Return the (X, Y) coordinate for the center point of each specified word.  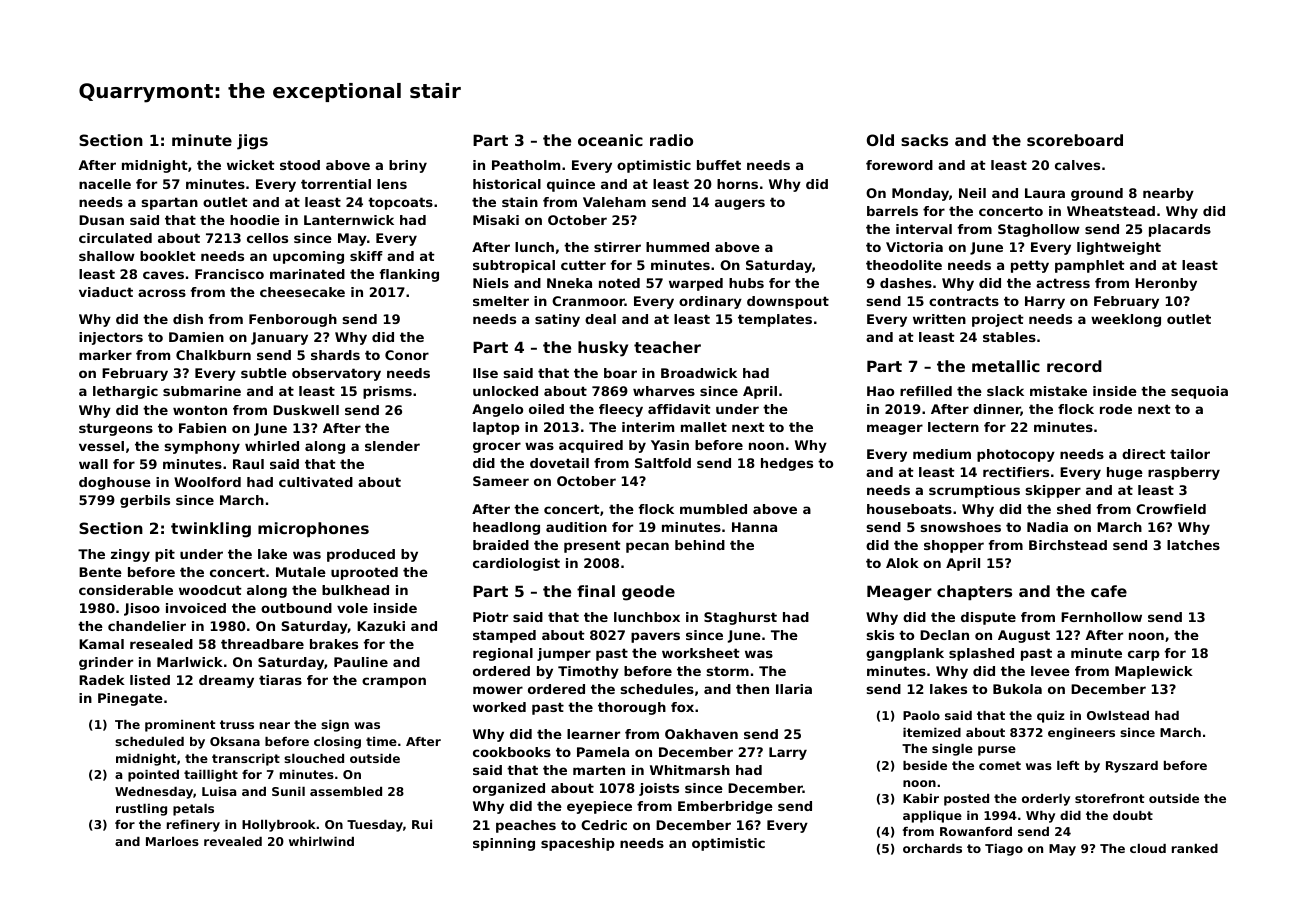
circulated (115, 238)
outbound (296, 608)
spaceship (578, 844)
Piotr (490, 617)
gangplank (905, 654)
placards (1180, 230)
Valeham (614, 202)
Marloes (172, 841)
